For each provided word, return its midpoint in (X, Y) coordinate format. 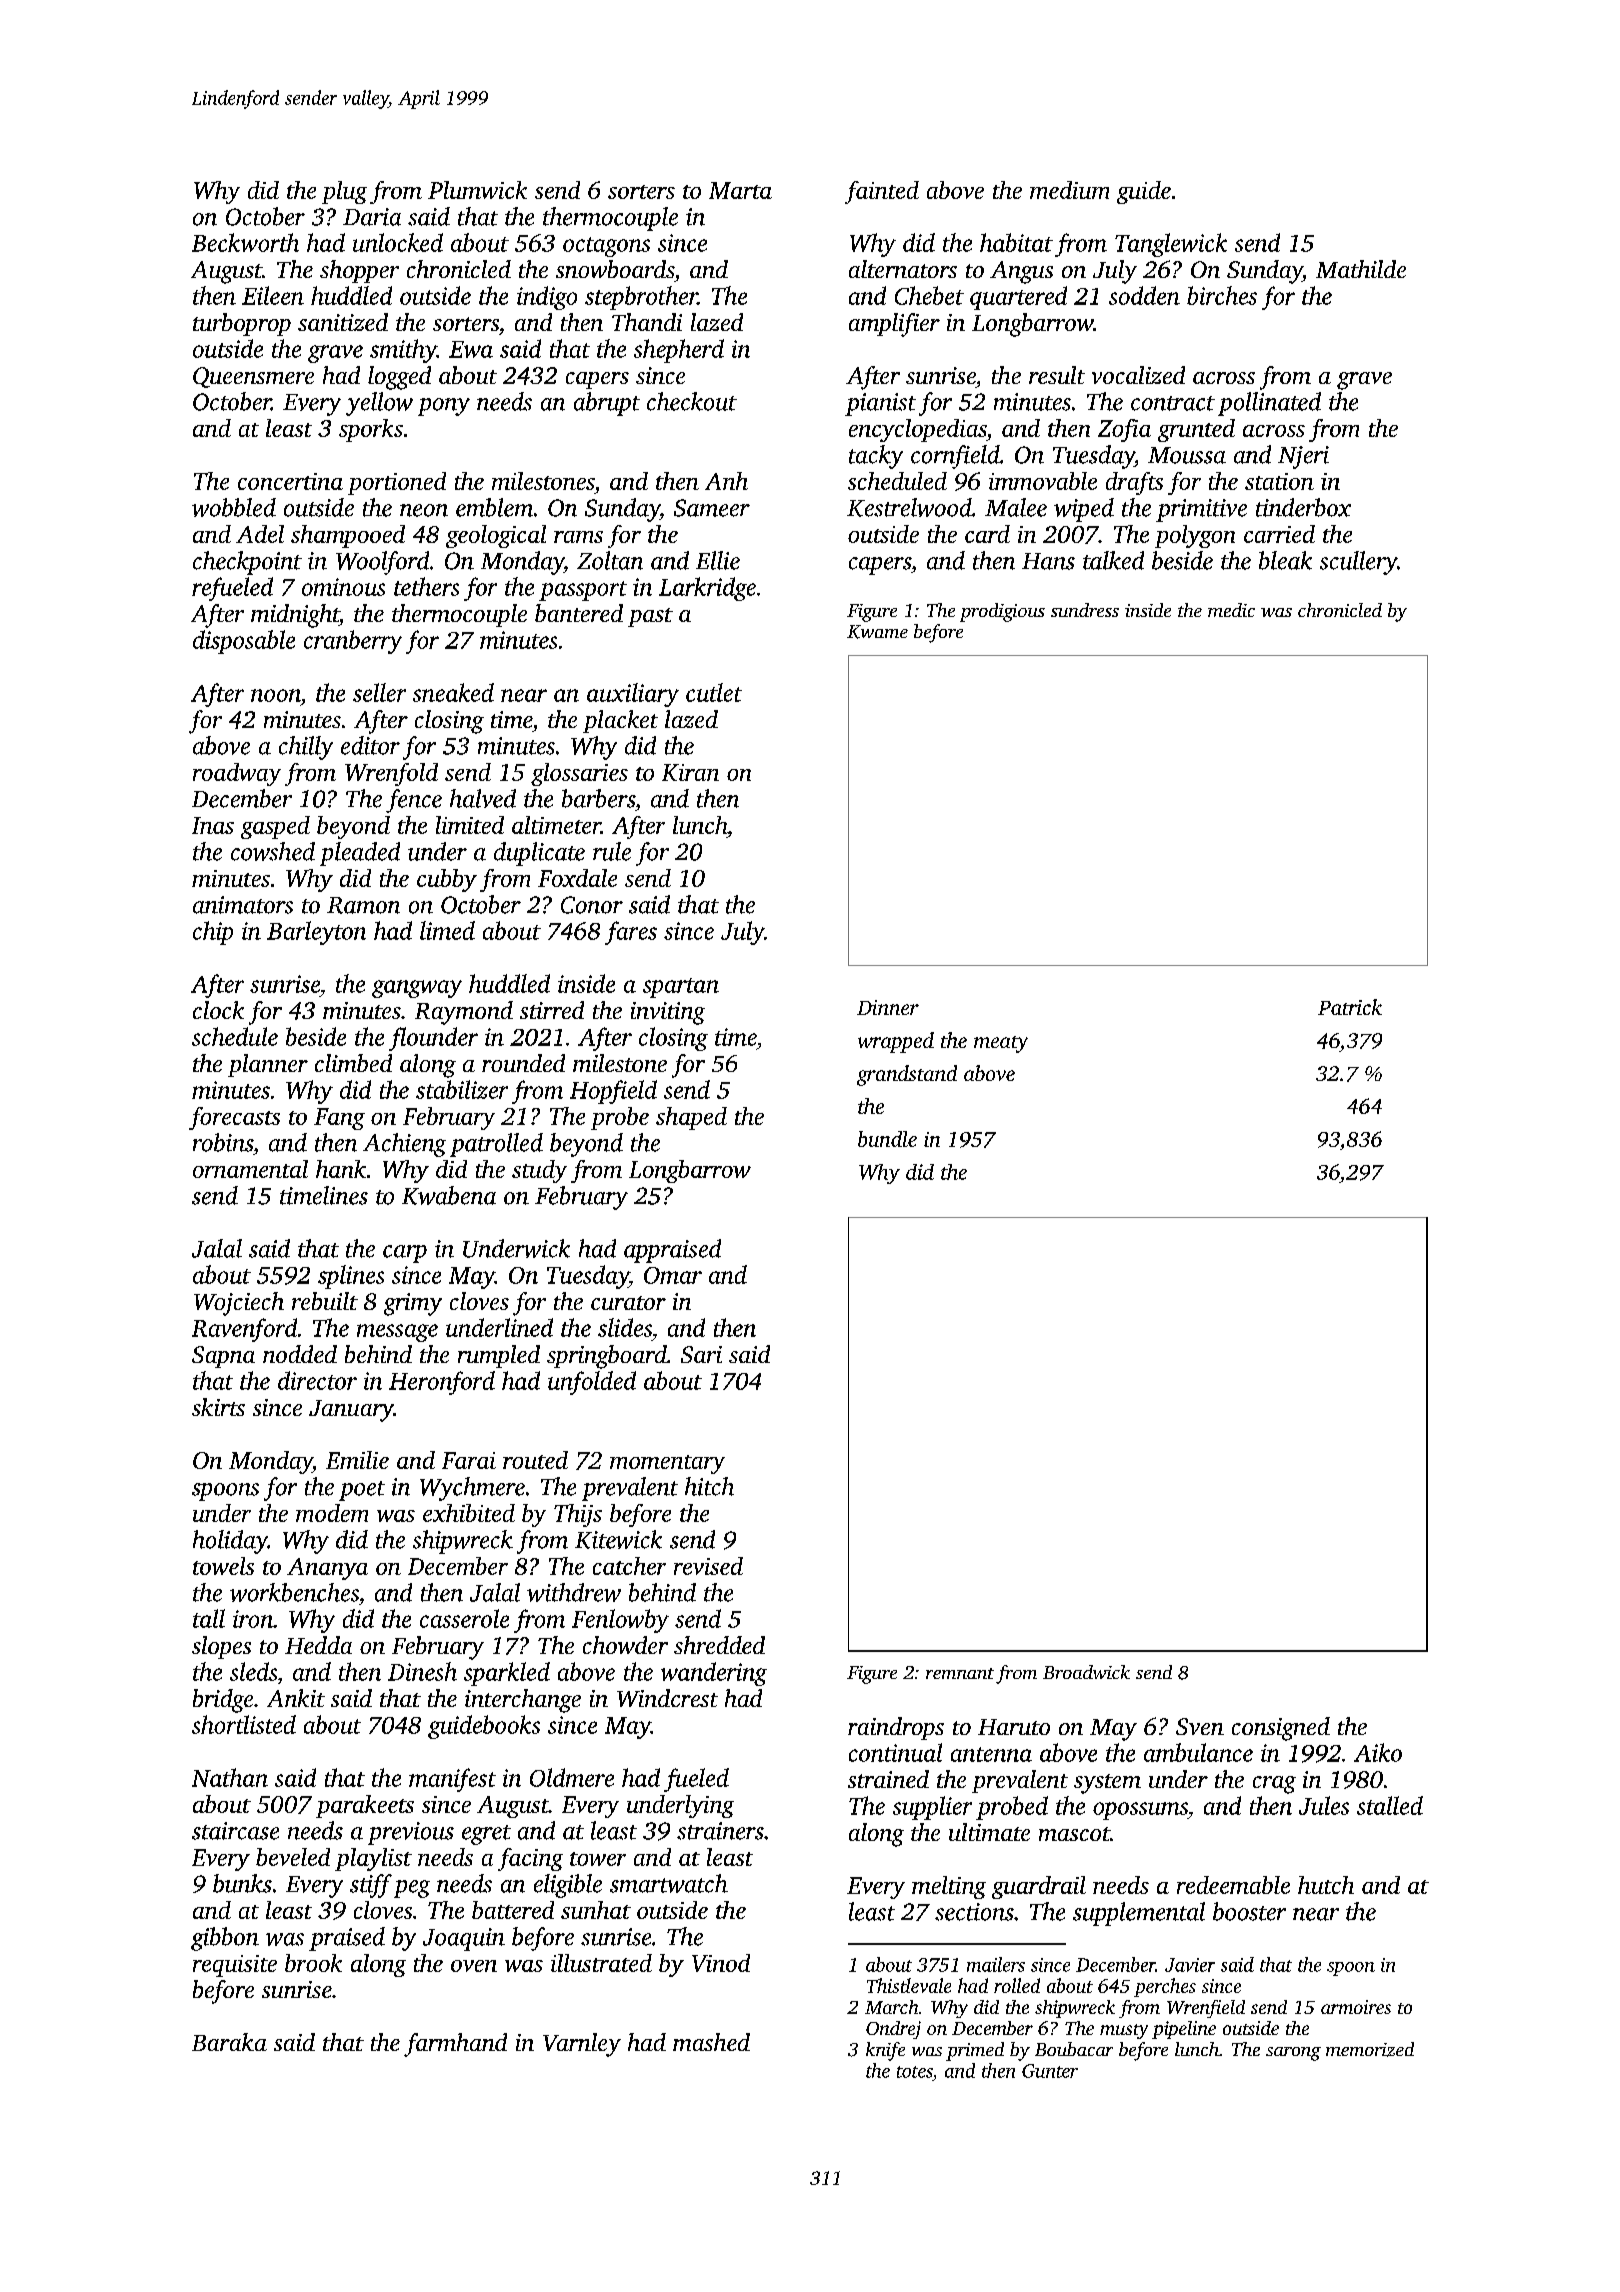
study (539, 1171)
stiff (371, 1886)
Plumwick (477, 190)
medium (1069, 190)
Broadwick (1086, 1672)
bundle (887, 1139)
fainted (882, 192)
